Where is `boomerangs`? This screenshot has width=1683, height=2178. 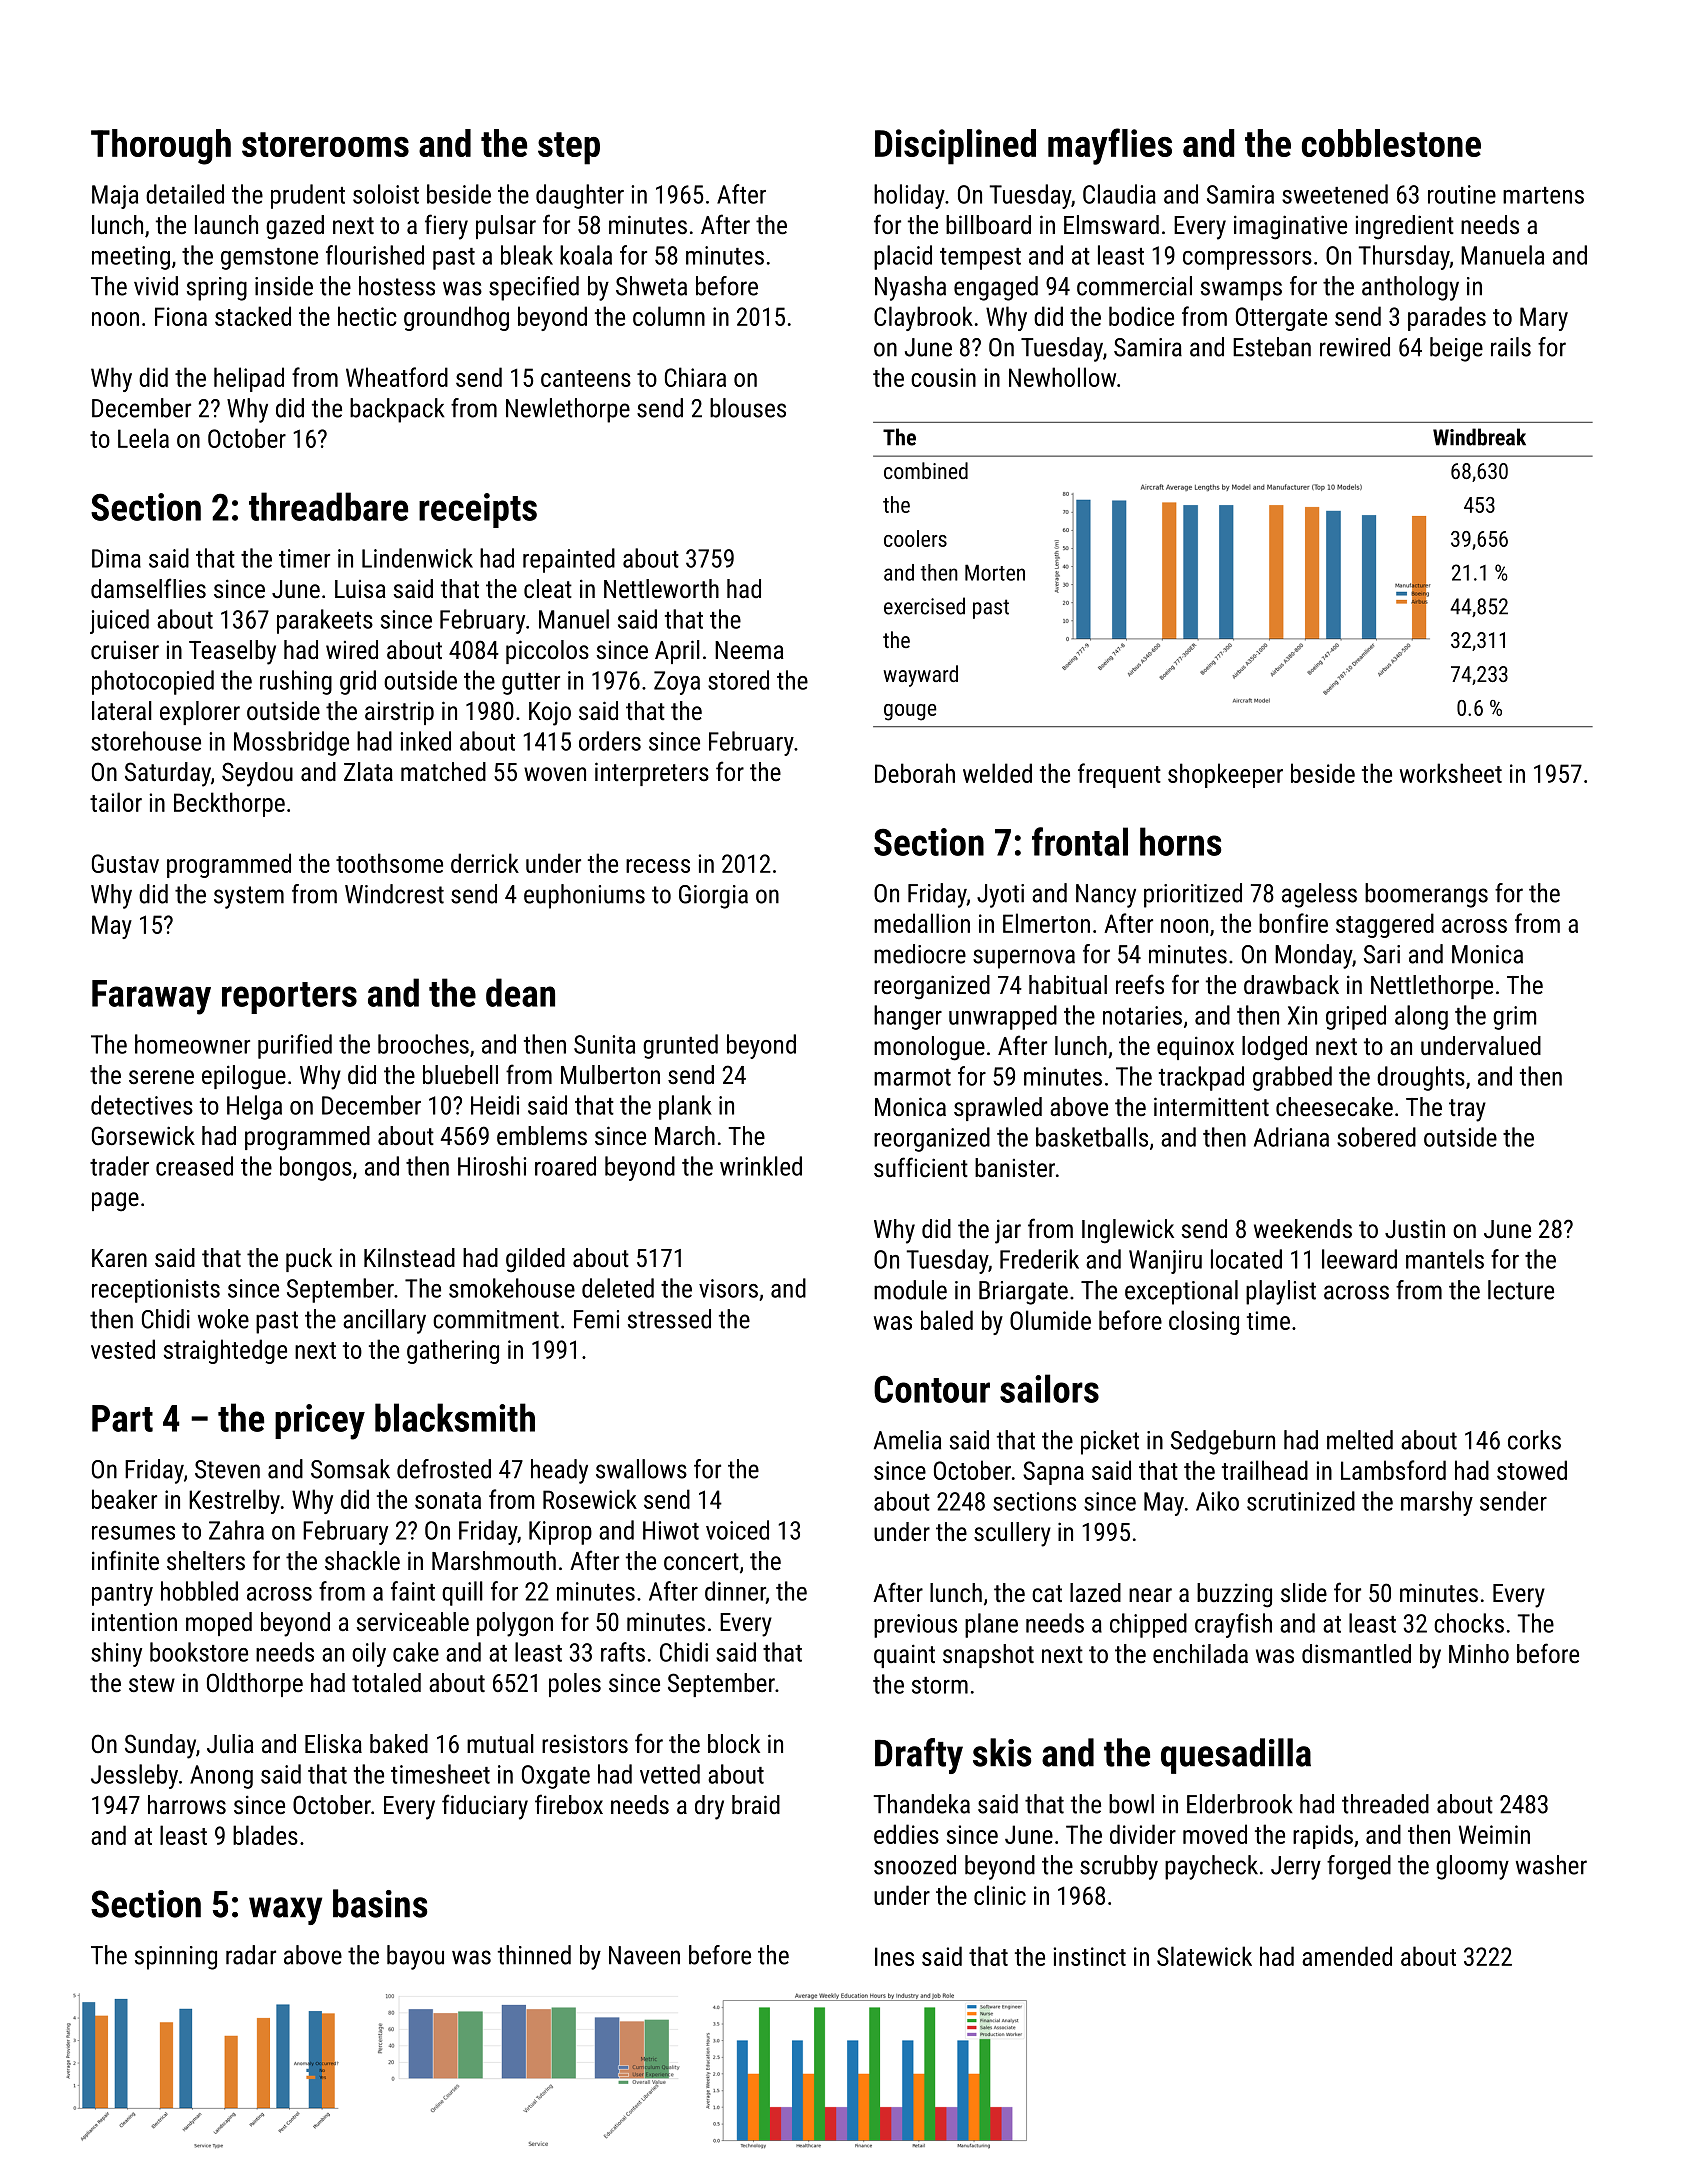 boomerangs is located at coordinates (1426, 895).
